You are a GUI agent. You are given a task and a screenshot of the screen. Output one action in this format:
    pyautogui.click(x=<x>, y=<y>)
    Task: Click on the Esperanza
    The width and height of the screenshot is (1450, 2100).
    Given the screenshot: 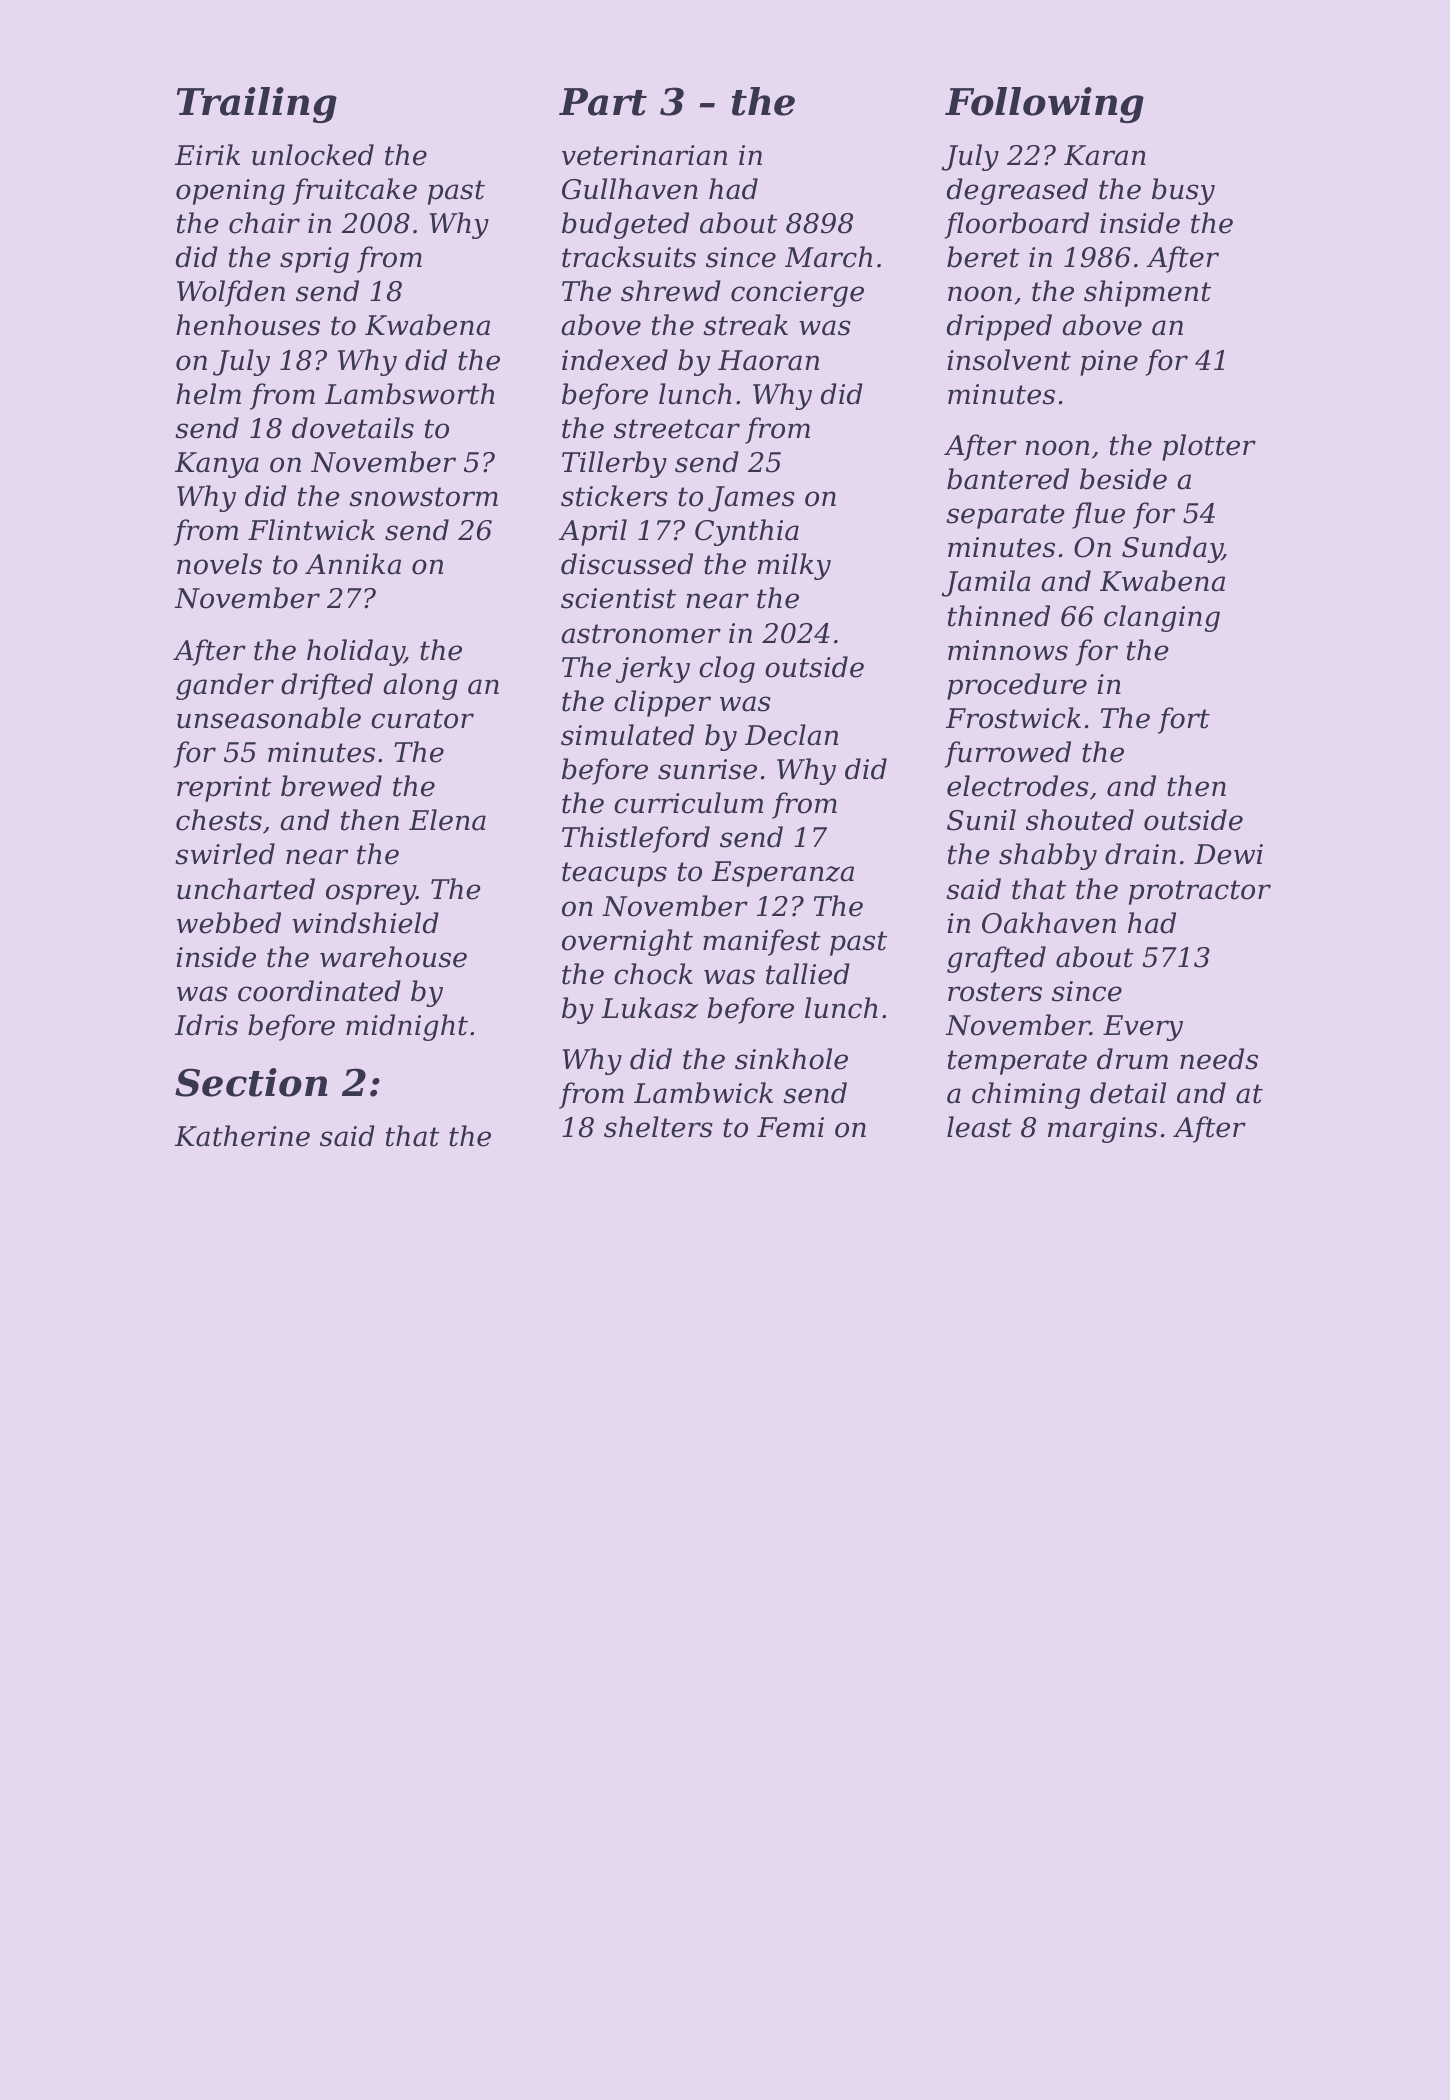 What is the action you would take?
    pyautogui.click(x=782, y=874)
